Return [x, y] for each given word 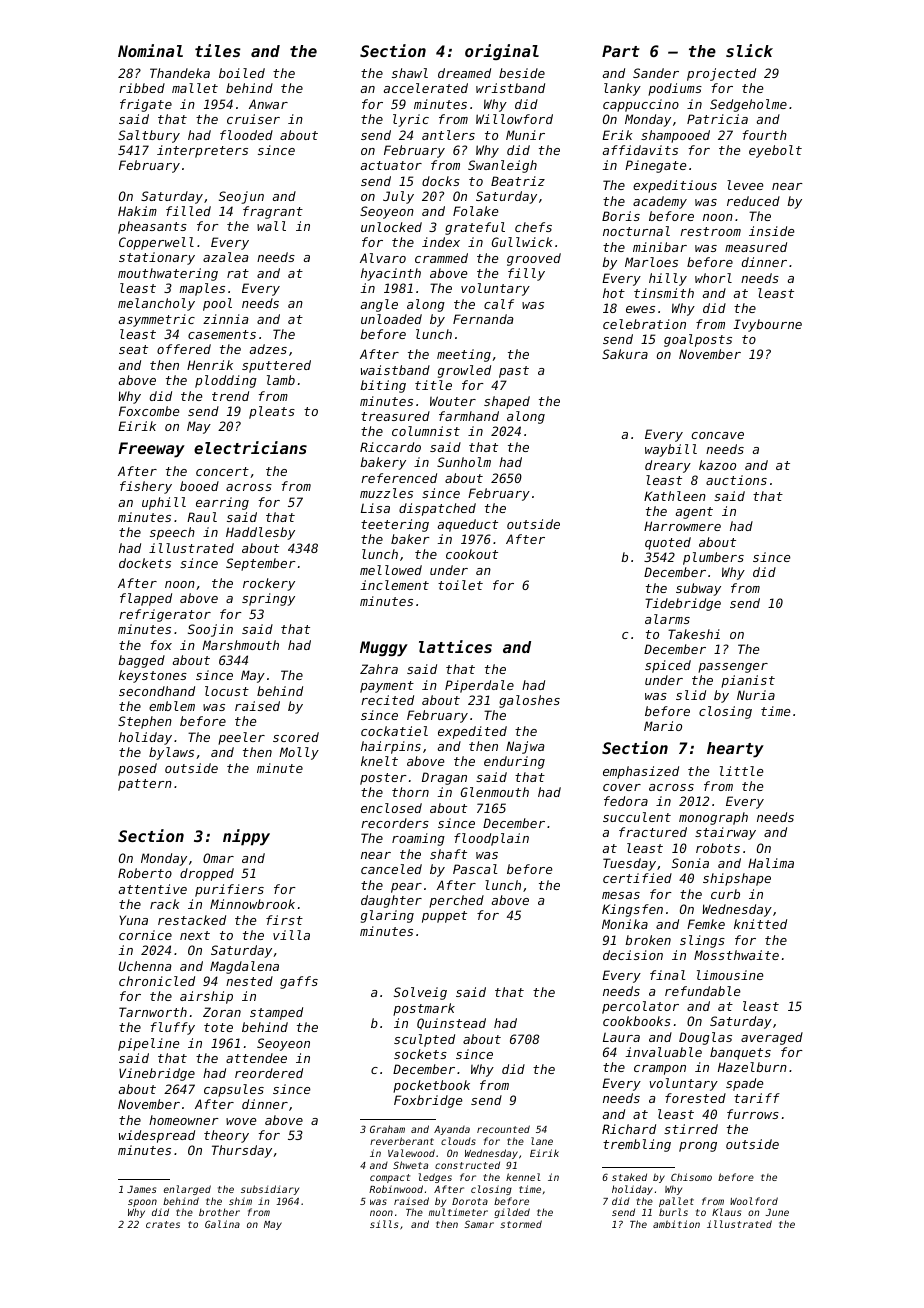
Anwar [268, 104]
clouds [458, 1141]
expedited [472, 732]
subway [698, 589]
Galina [222, 1224]
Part [621, 51]
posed [137, 769]
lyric [411, 120]
